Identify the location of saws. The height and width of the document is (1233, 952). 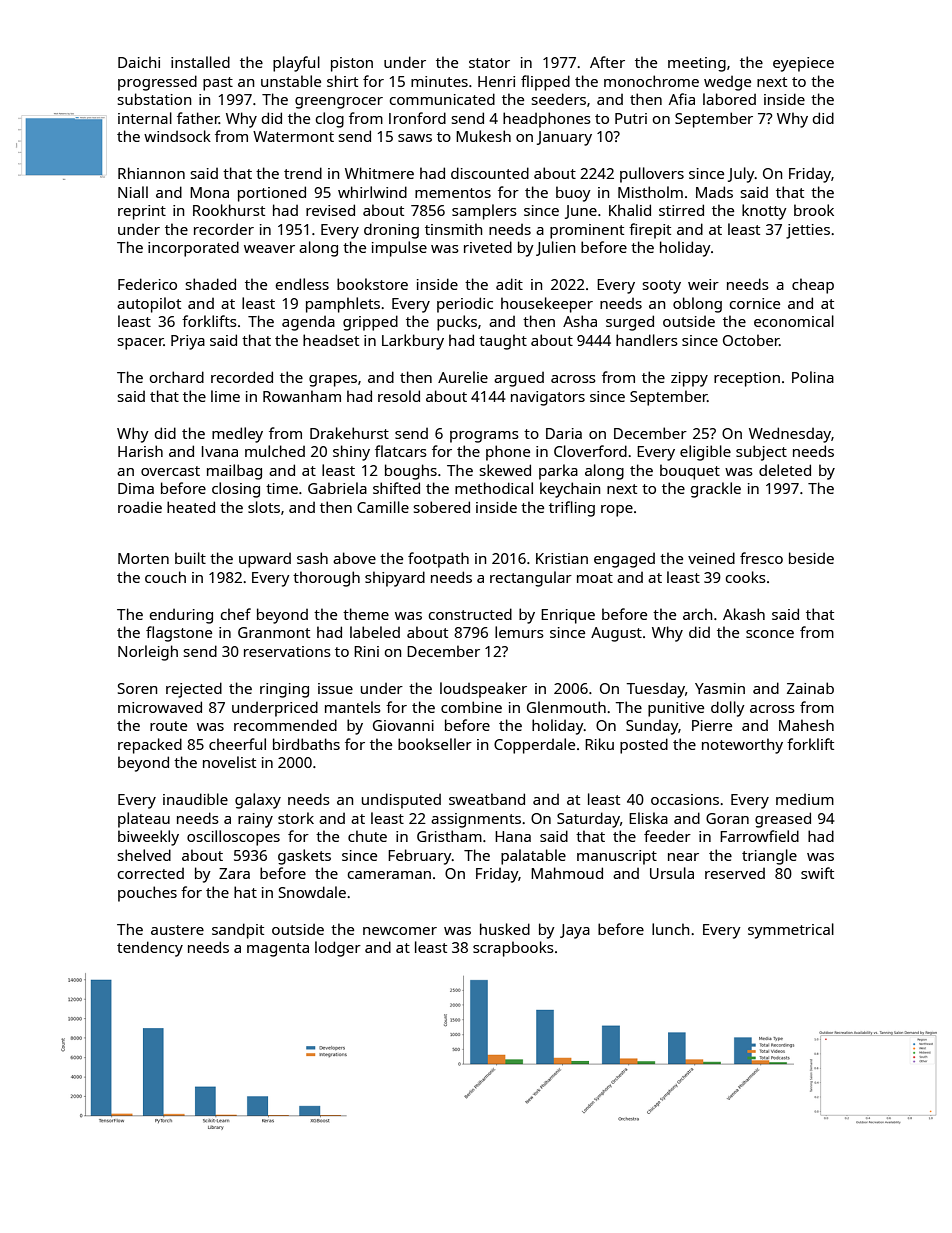
(415, 138).
